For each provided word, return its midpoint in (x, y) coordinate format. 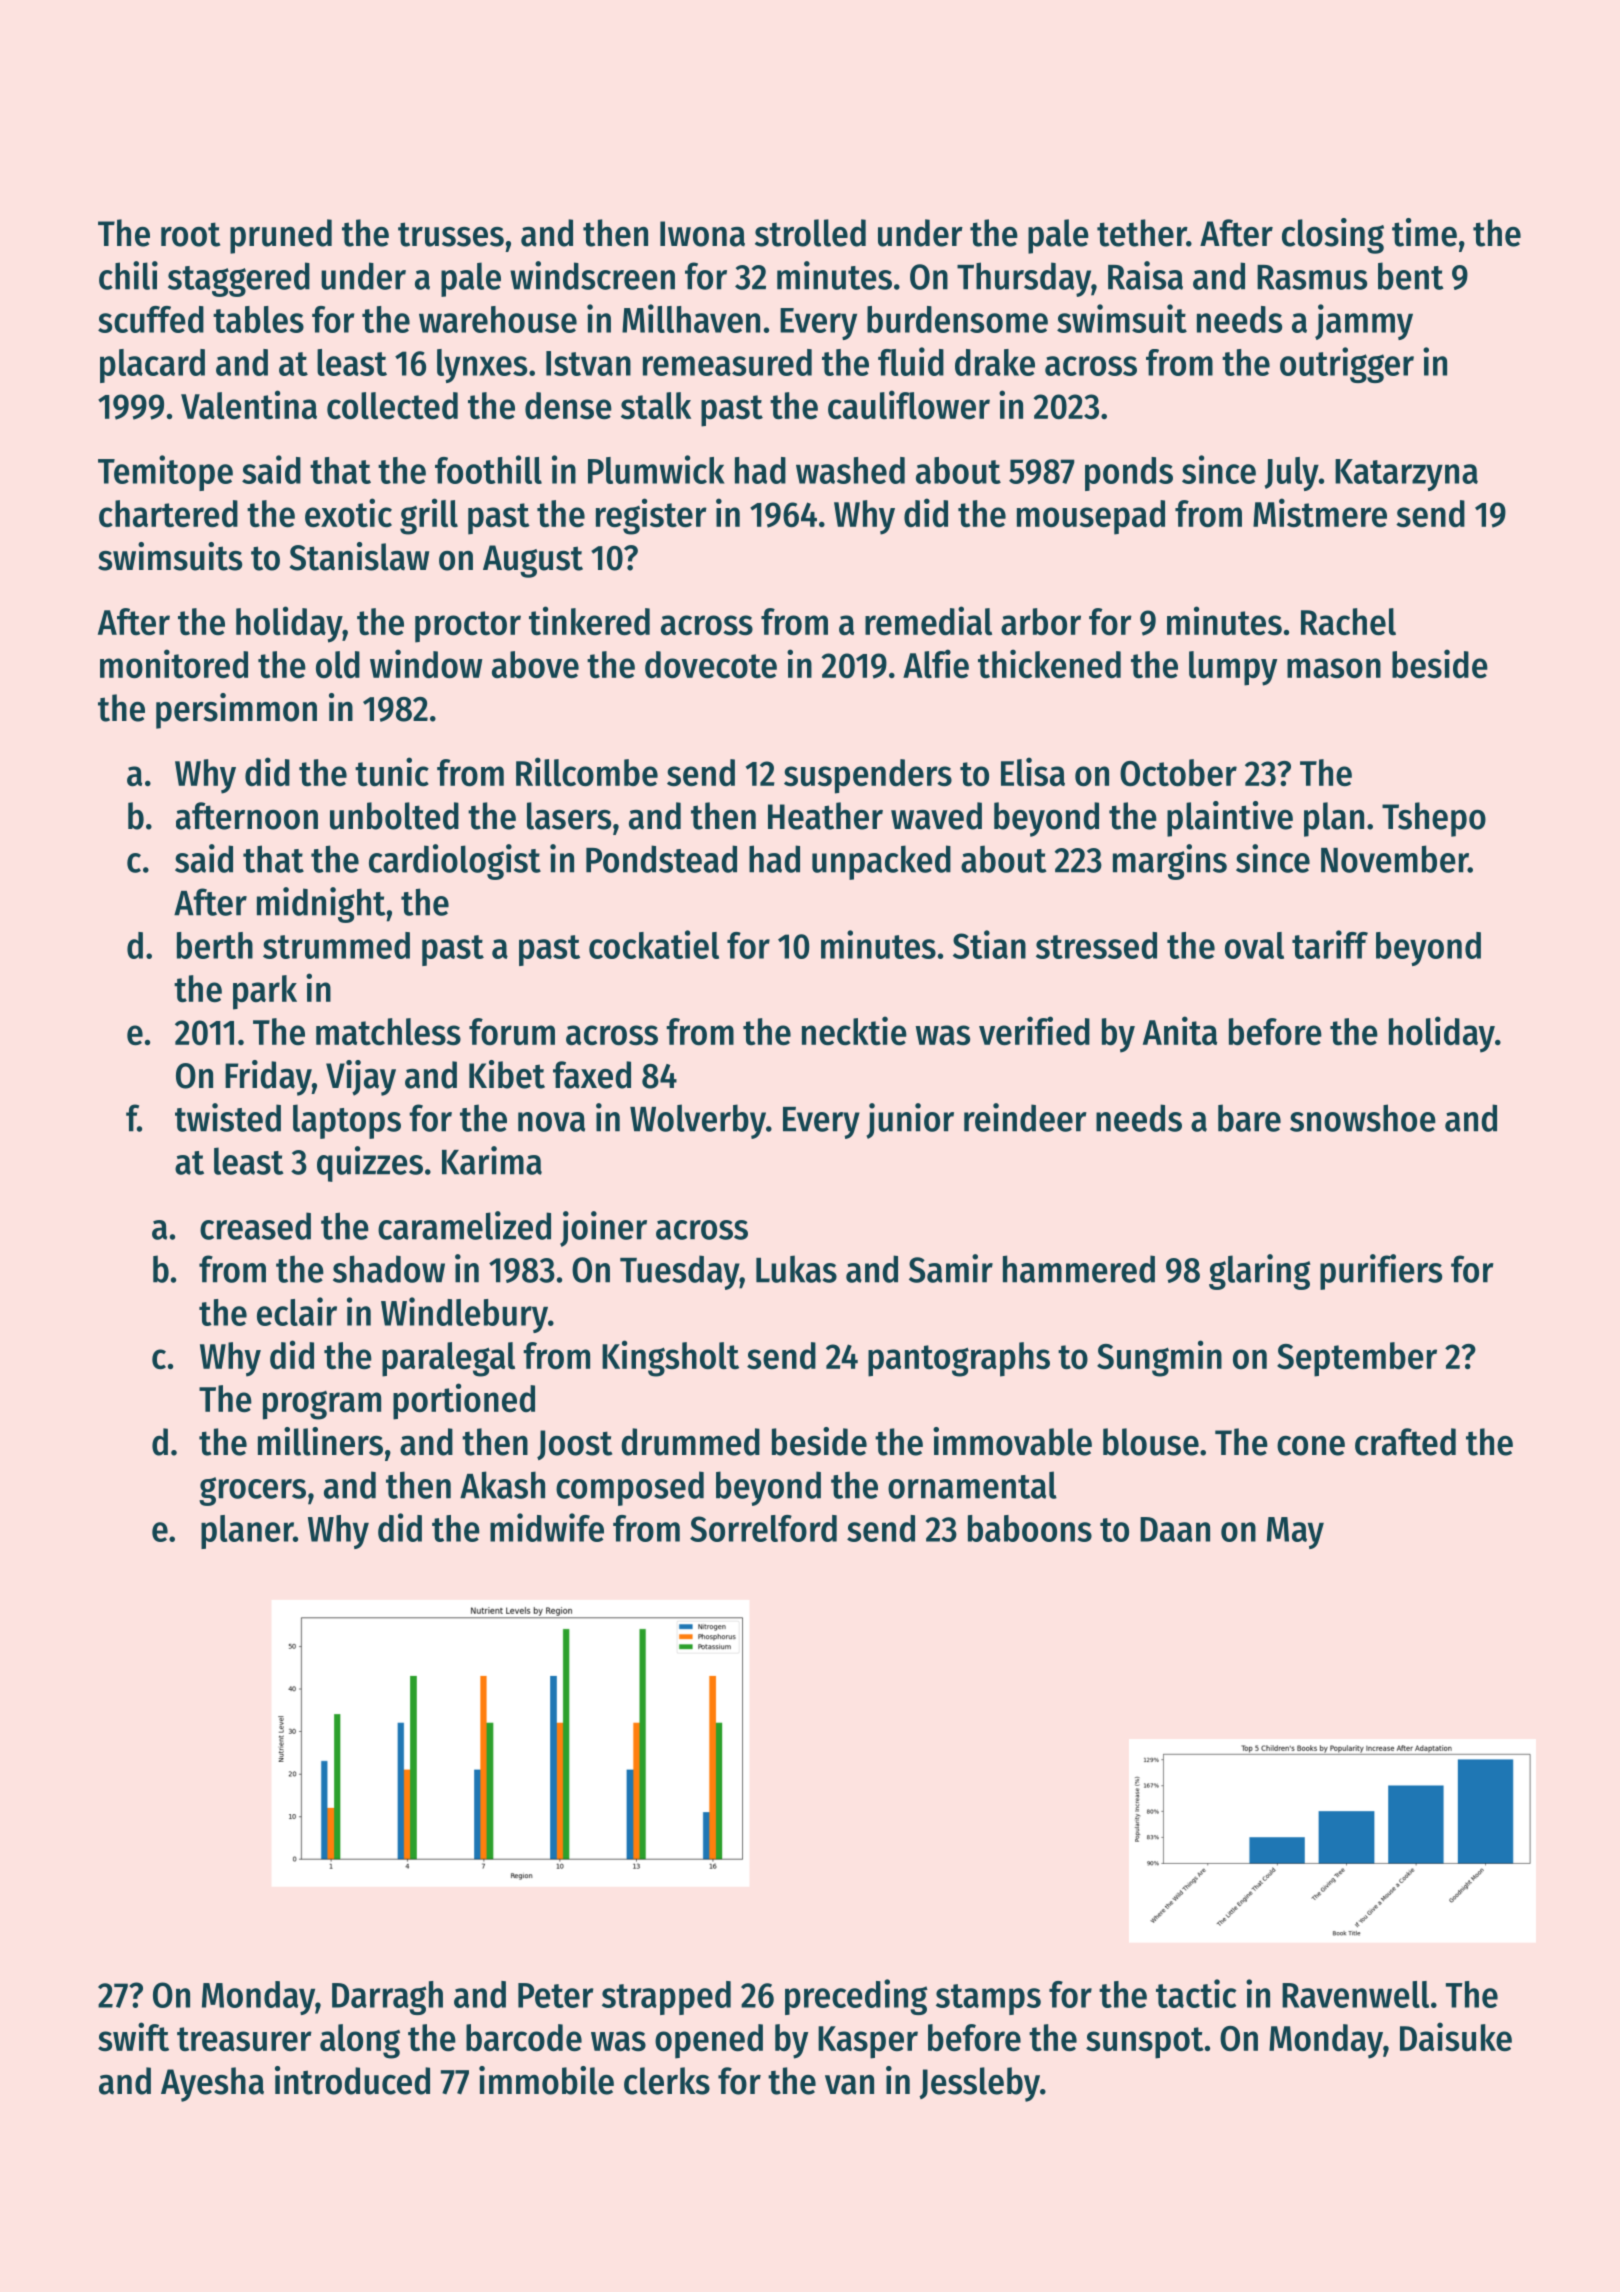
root (190, 234)
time (1424, 232)
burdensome (957, 319)
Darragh (387, 1998)
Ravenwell (1355, 1994)
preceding (856, 1997)
